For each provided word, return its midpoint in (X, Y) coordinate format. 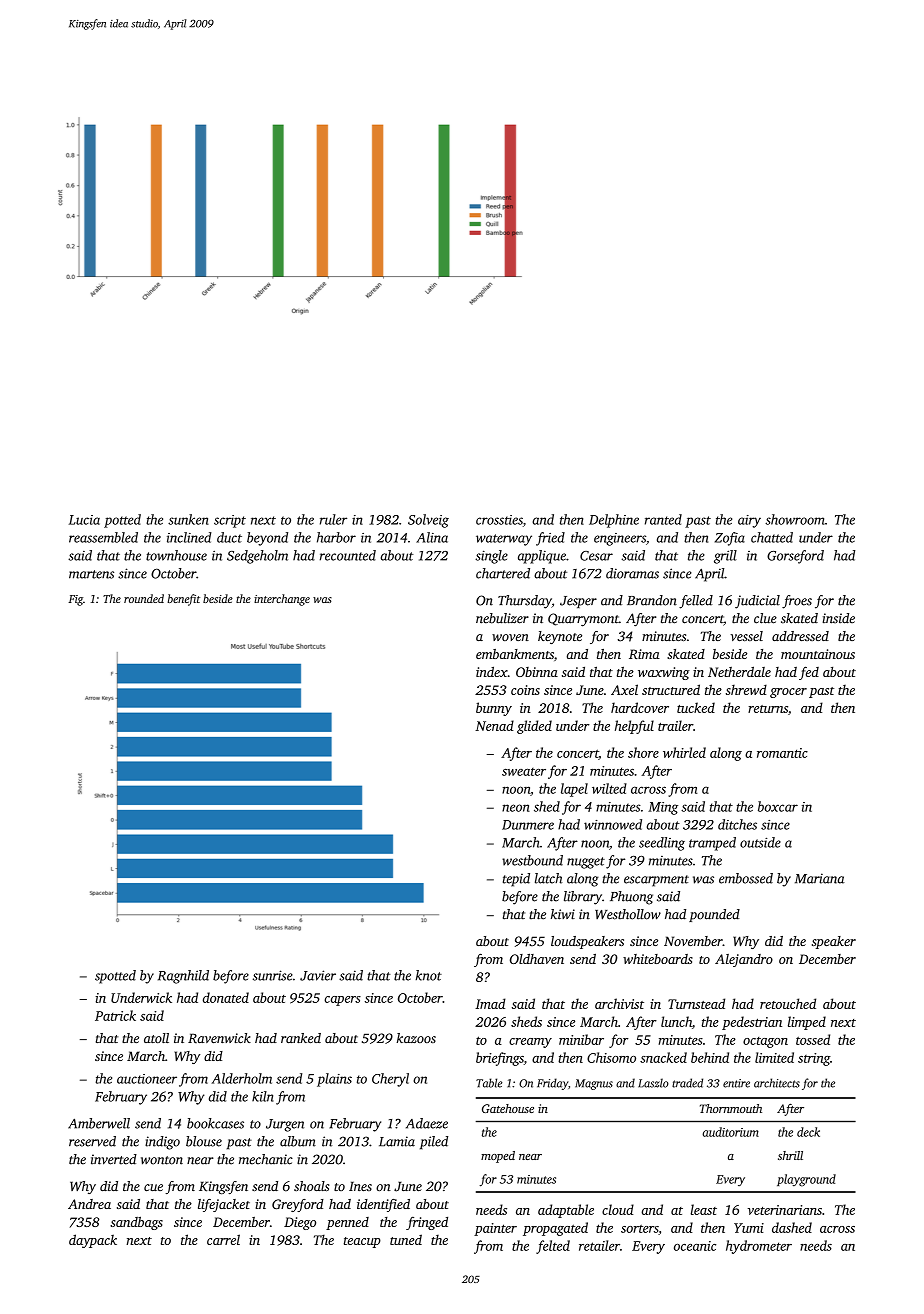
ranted (663, 519)
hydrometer (759, 1247)
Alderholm (242, 1078)
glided (534, 727)
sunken (188, 519)
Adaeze (427, 1123)
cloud (618, 1209)
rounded (144, 598)
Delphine (614, 521)
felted (553, 1247)
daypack (93, 1241)
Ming (663, 808)
